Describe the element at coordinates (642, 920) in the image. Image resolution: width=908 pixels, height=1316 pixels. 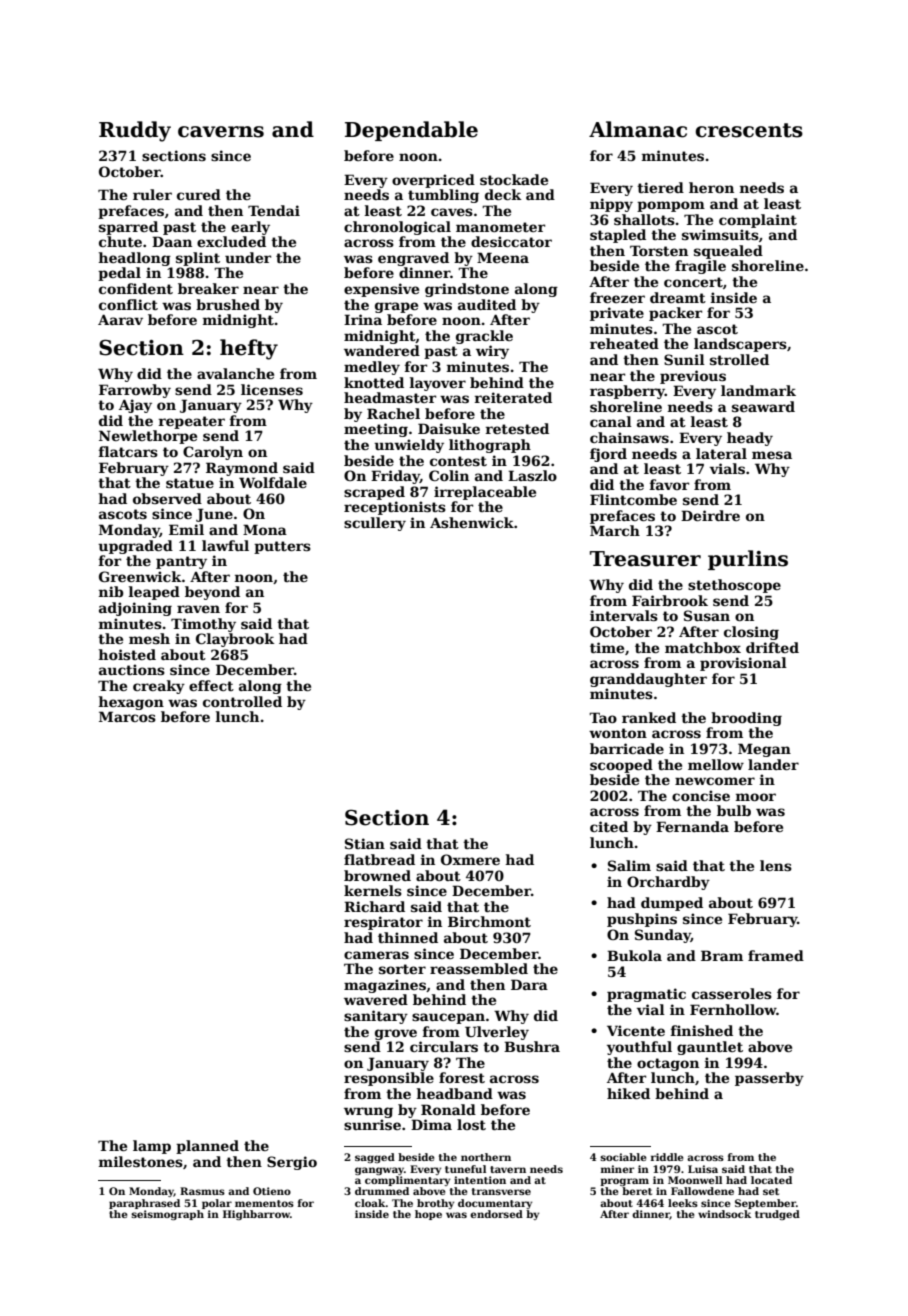
I see `pushpins` at that location.
